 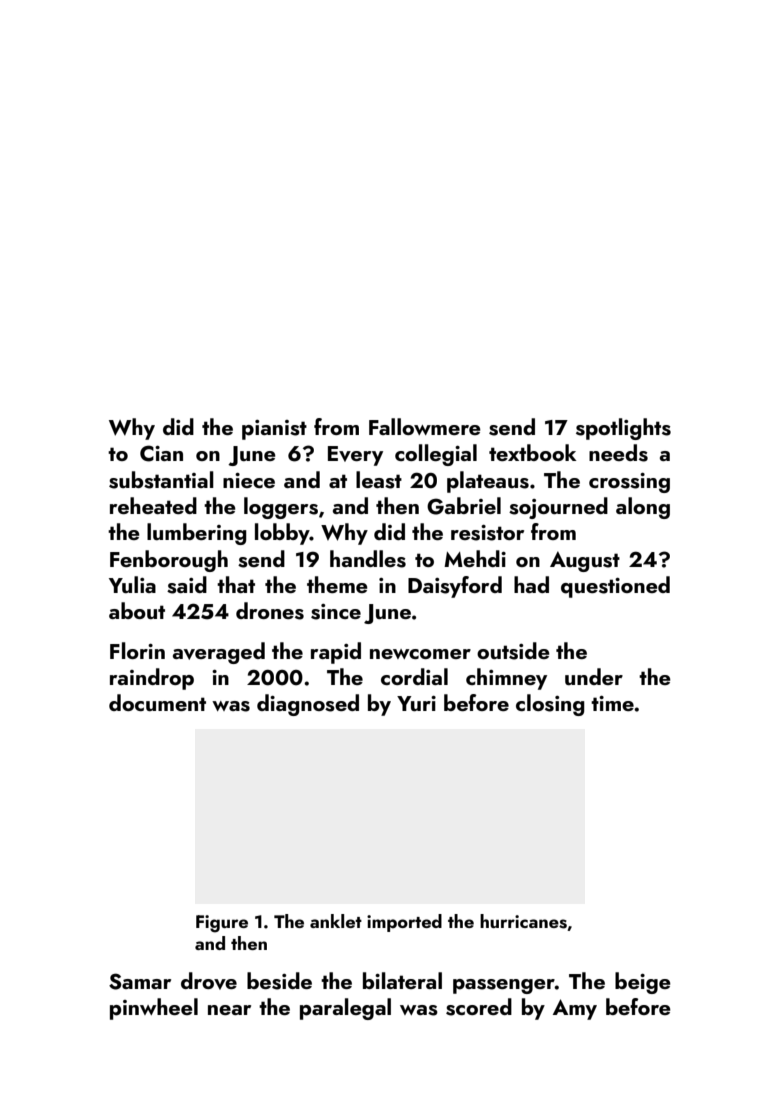 What do you see at coordinates (249, 480) in the screenshot?
I see `niece` at bounding box center [249, 480].
